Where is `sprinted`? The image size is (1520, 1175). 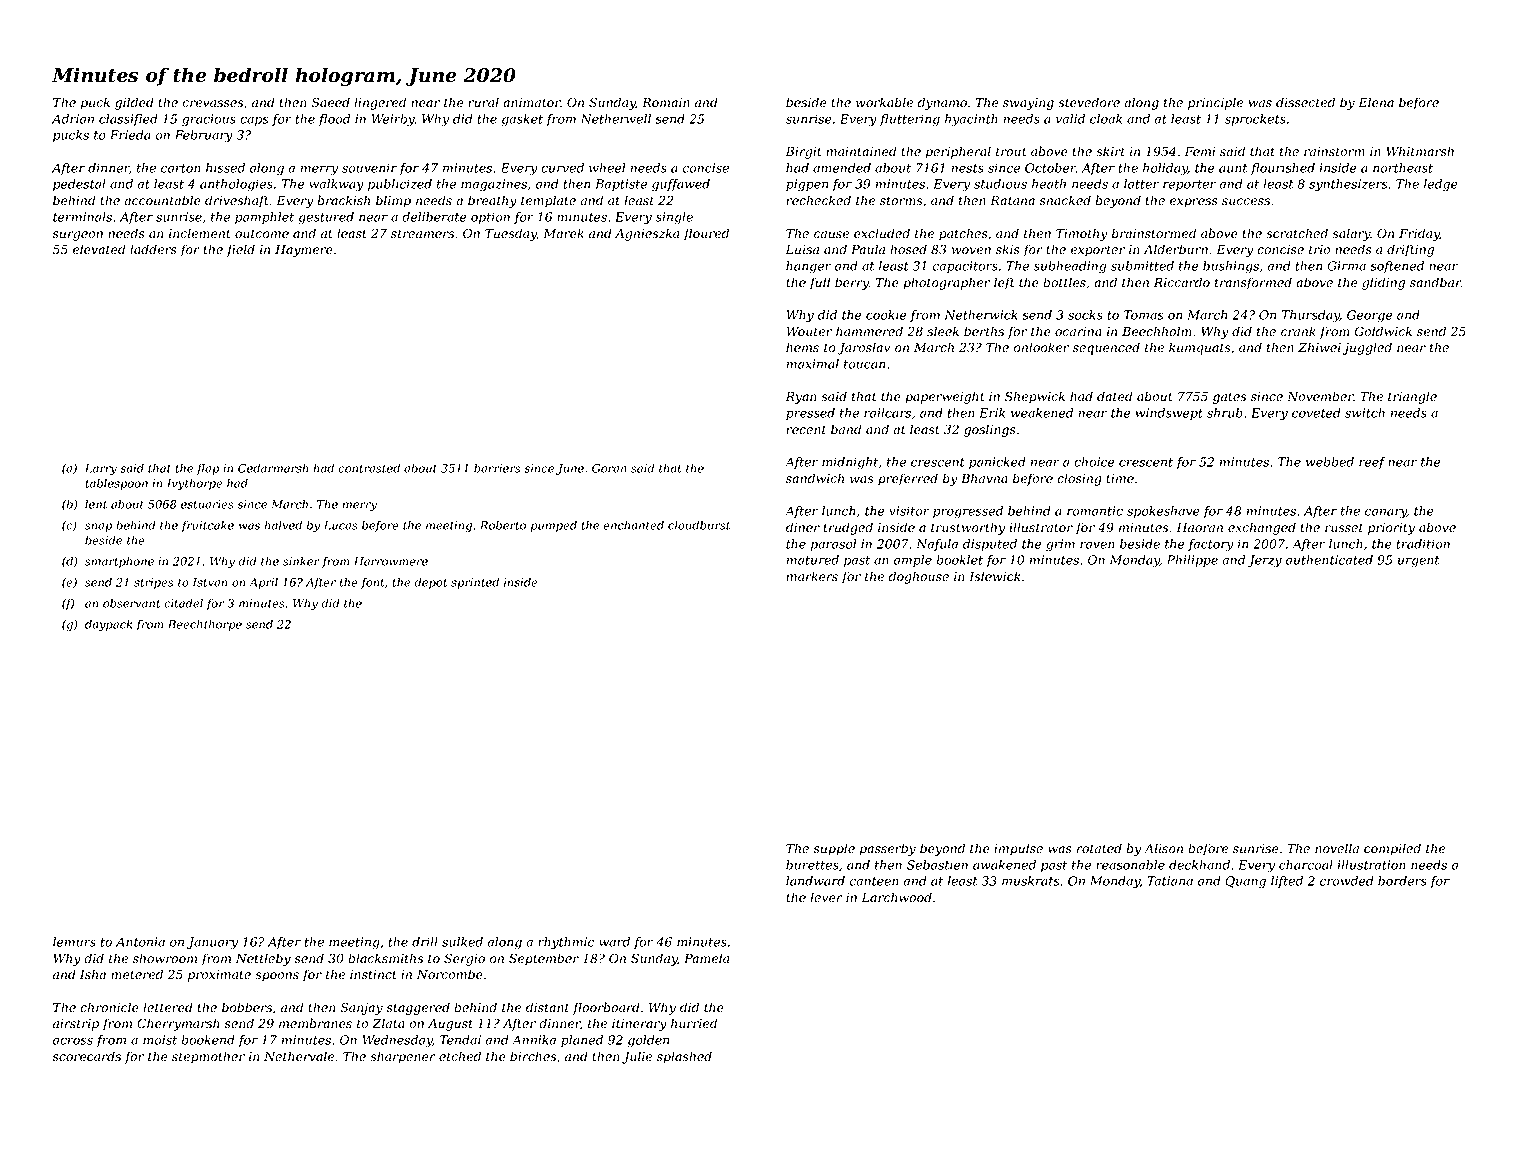
sprinted is located at coordinates (475, 583).
